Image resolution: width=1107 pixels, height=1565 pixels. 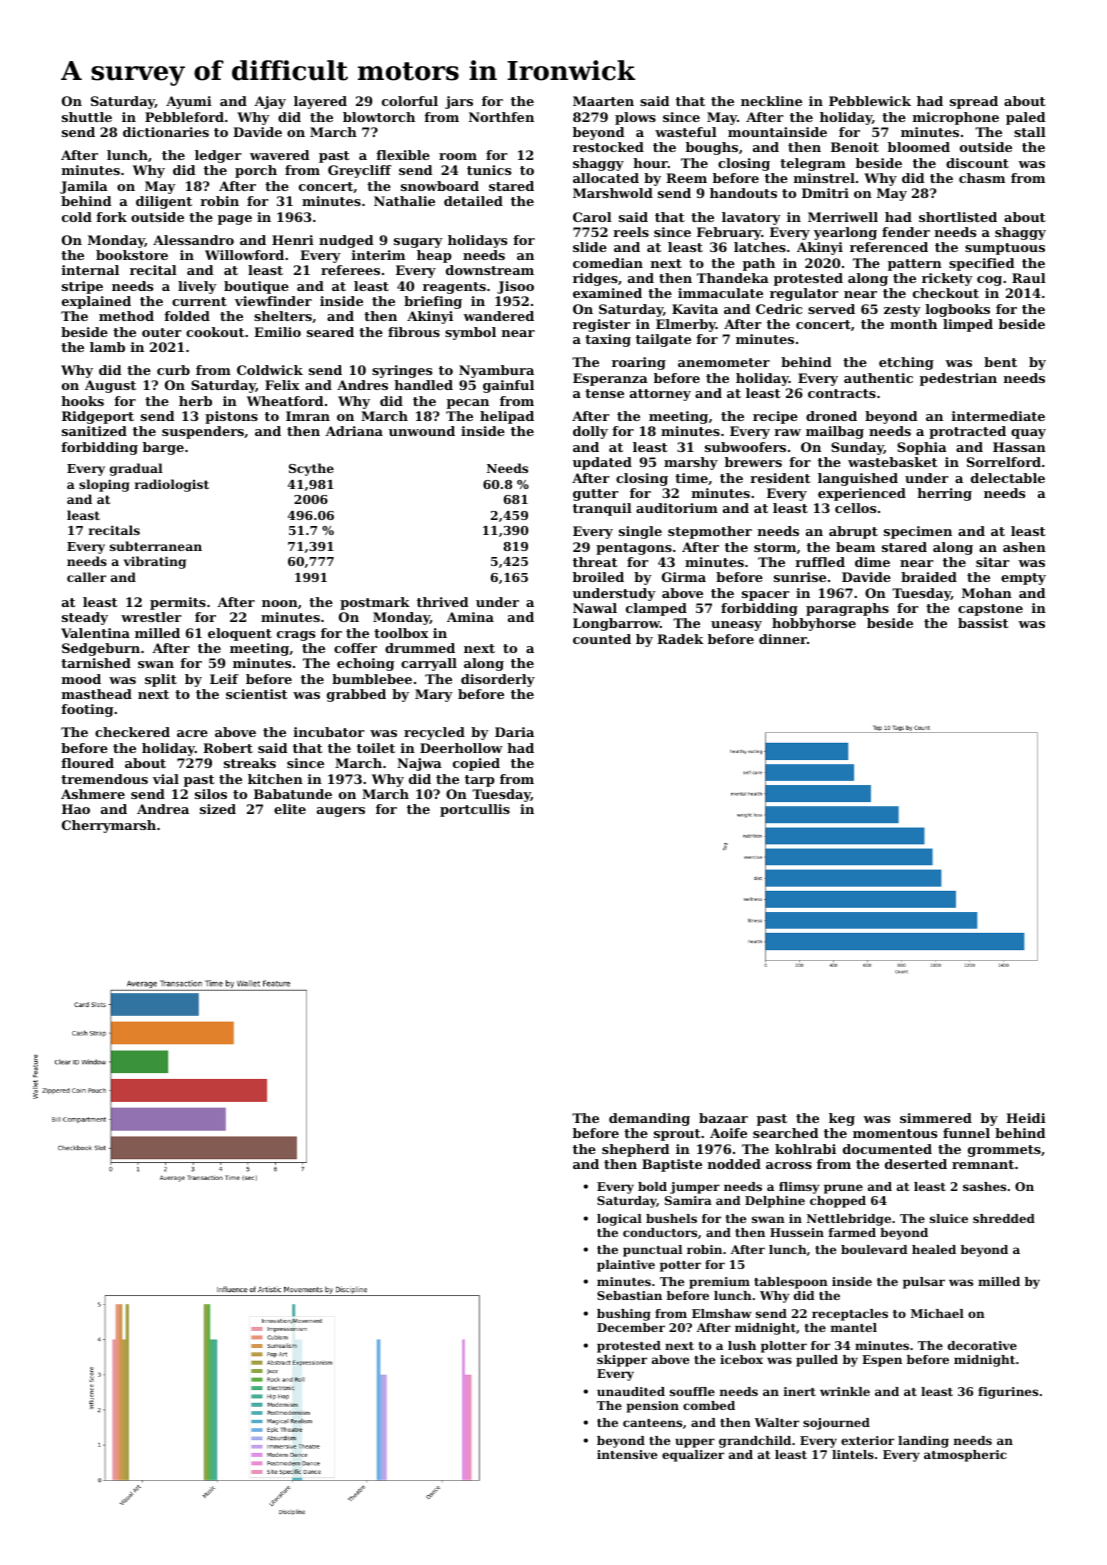 What do you see at coordinates (311, 469) in the image?
I see `Scythe` at bounding box center [311, 469].
